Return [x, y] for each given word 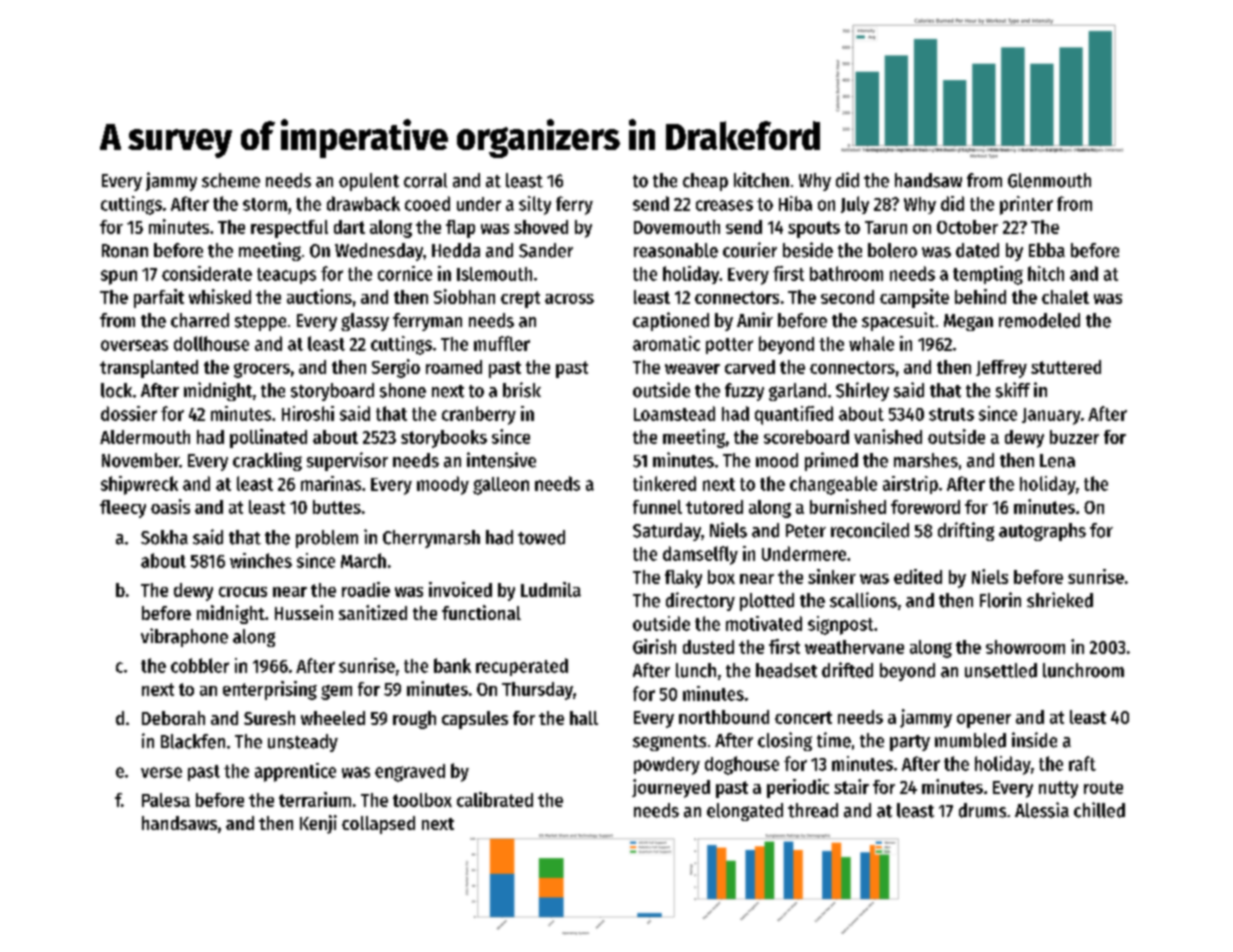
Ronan [125, 251]
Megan [968, 322]
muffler [502, 343]
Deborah [173, 718]
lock [116, 390]
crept [520, 299]
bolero [892, 250]
